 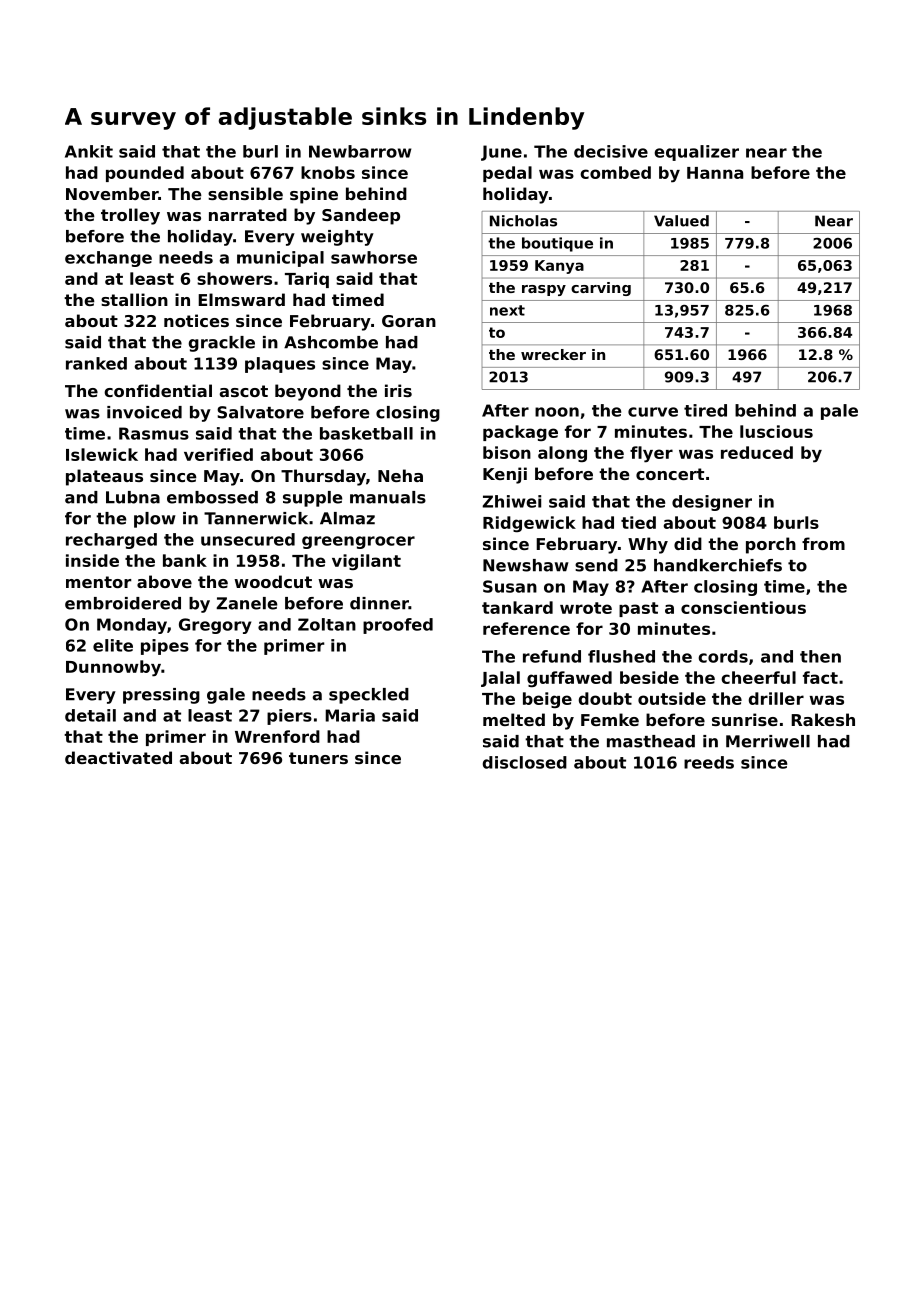 I want to click on recharged, so click(x=111, y=541).
